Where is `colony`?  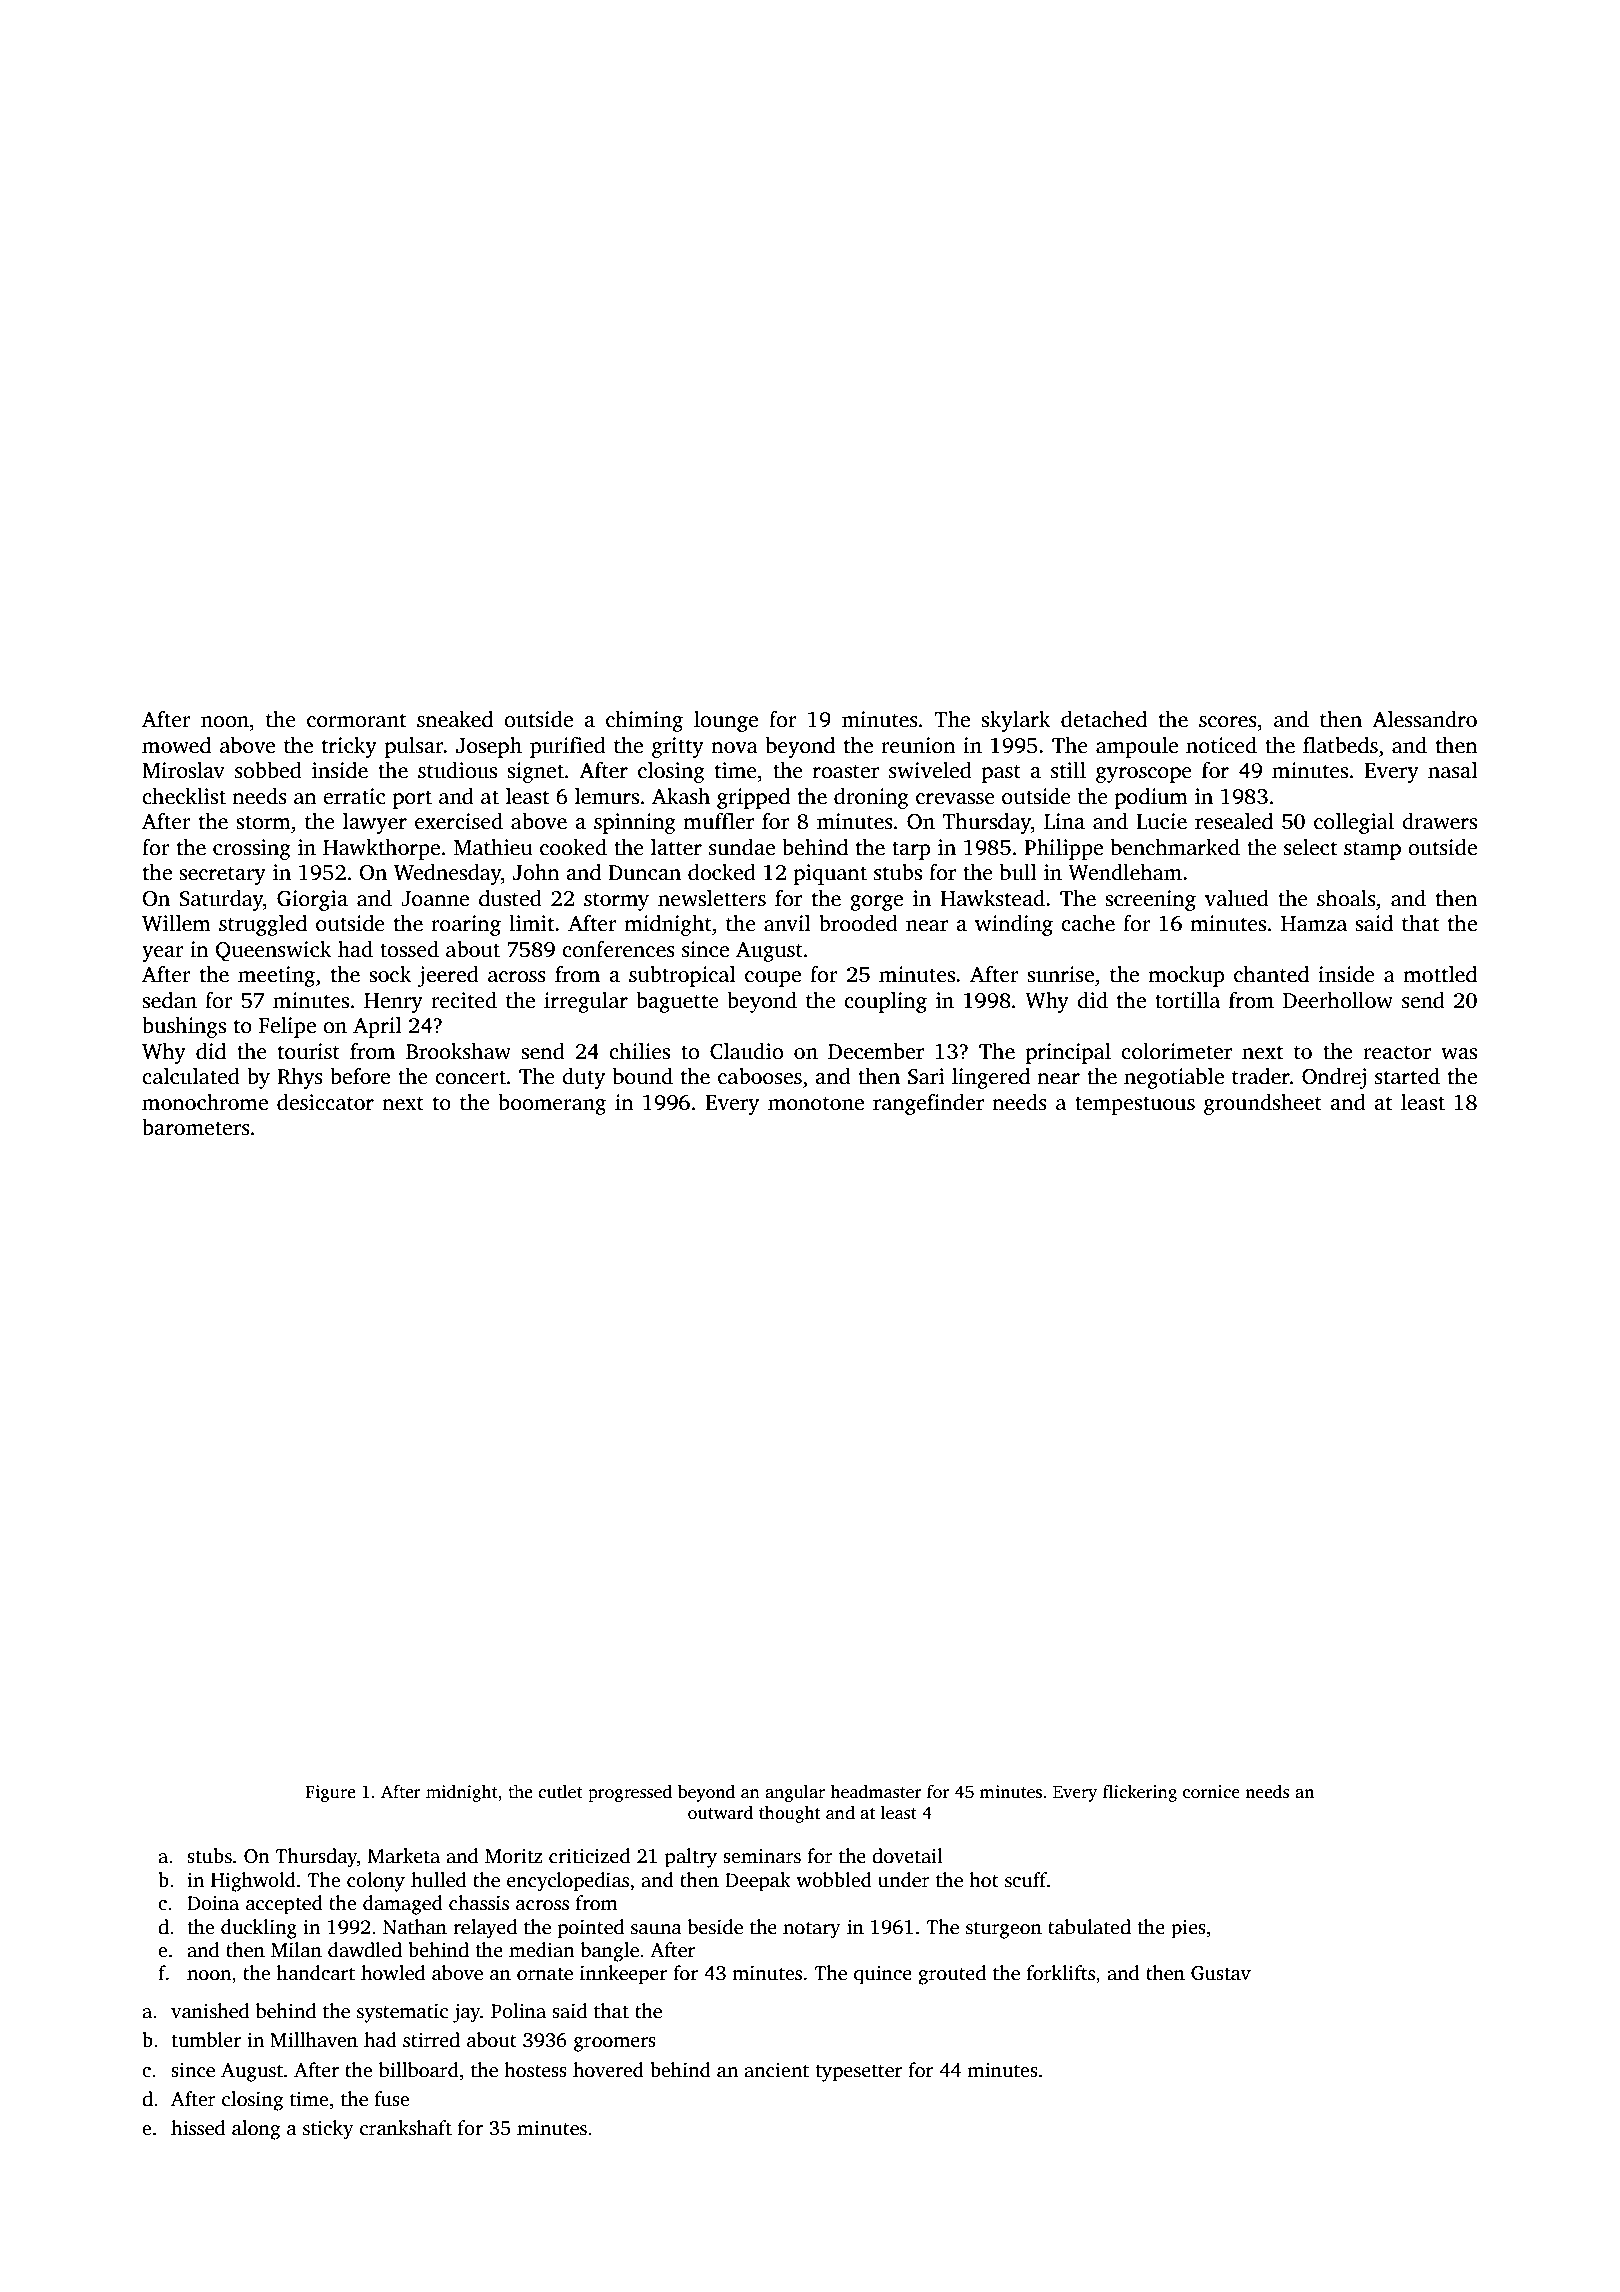 colony is located at coordinates (376, 1882).
